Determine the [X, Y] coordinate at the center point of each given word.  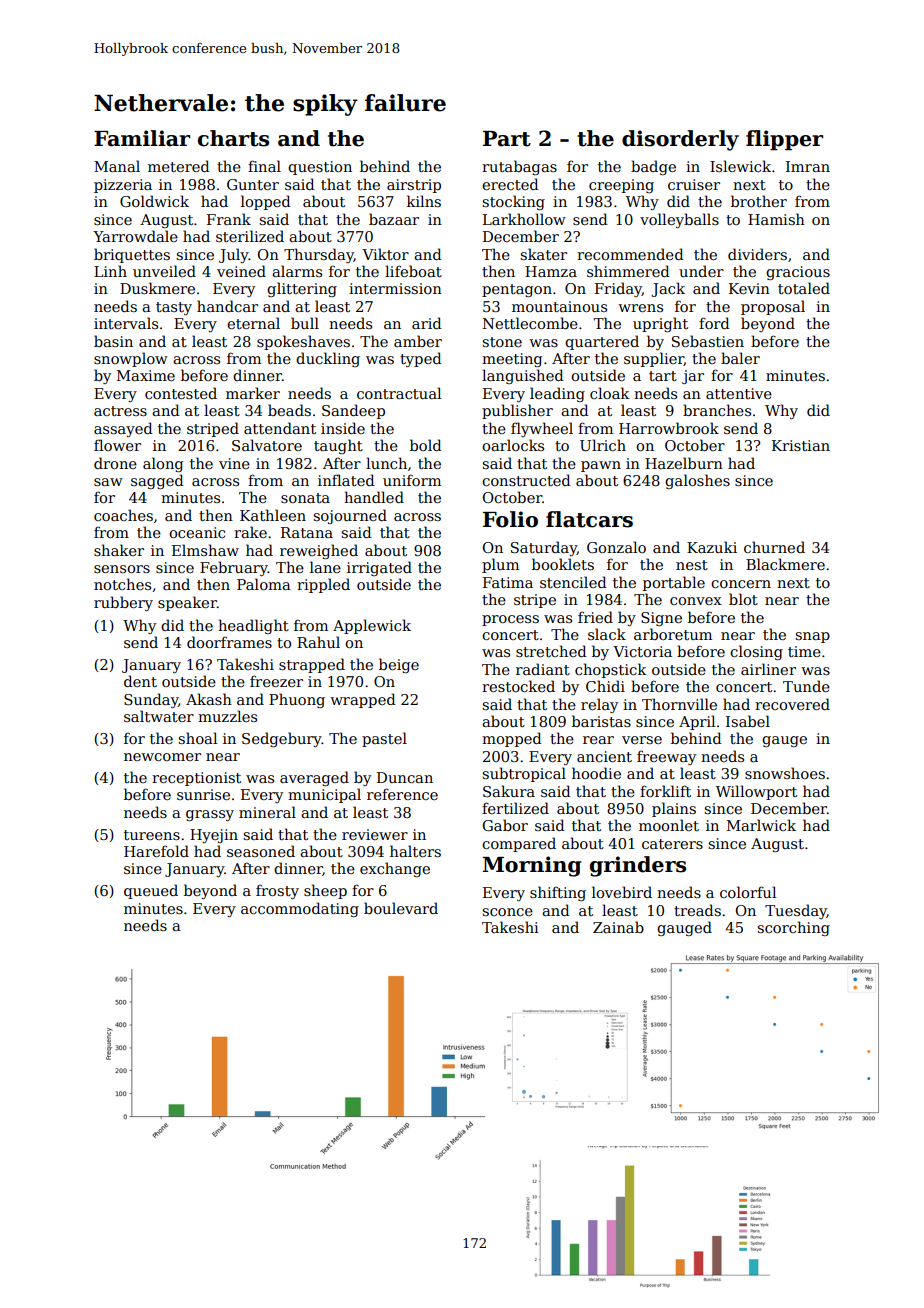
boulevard [401, 908]
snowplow [131, 359]
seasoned [261, 851]
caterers [672, 844]
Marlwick [761, 825]
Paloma [264, 584]
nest [692, 565]
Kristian [801, 445]
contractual [399, 393]
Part [507, 139]
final [264, 166]
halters [415, 851]
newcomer [162, 757]
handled [374, 497]
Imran [808, 166]
